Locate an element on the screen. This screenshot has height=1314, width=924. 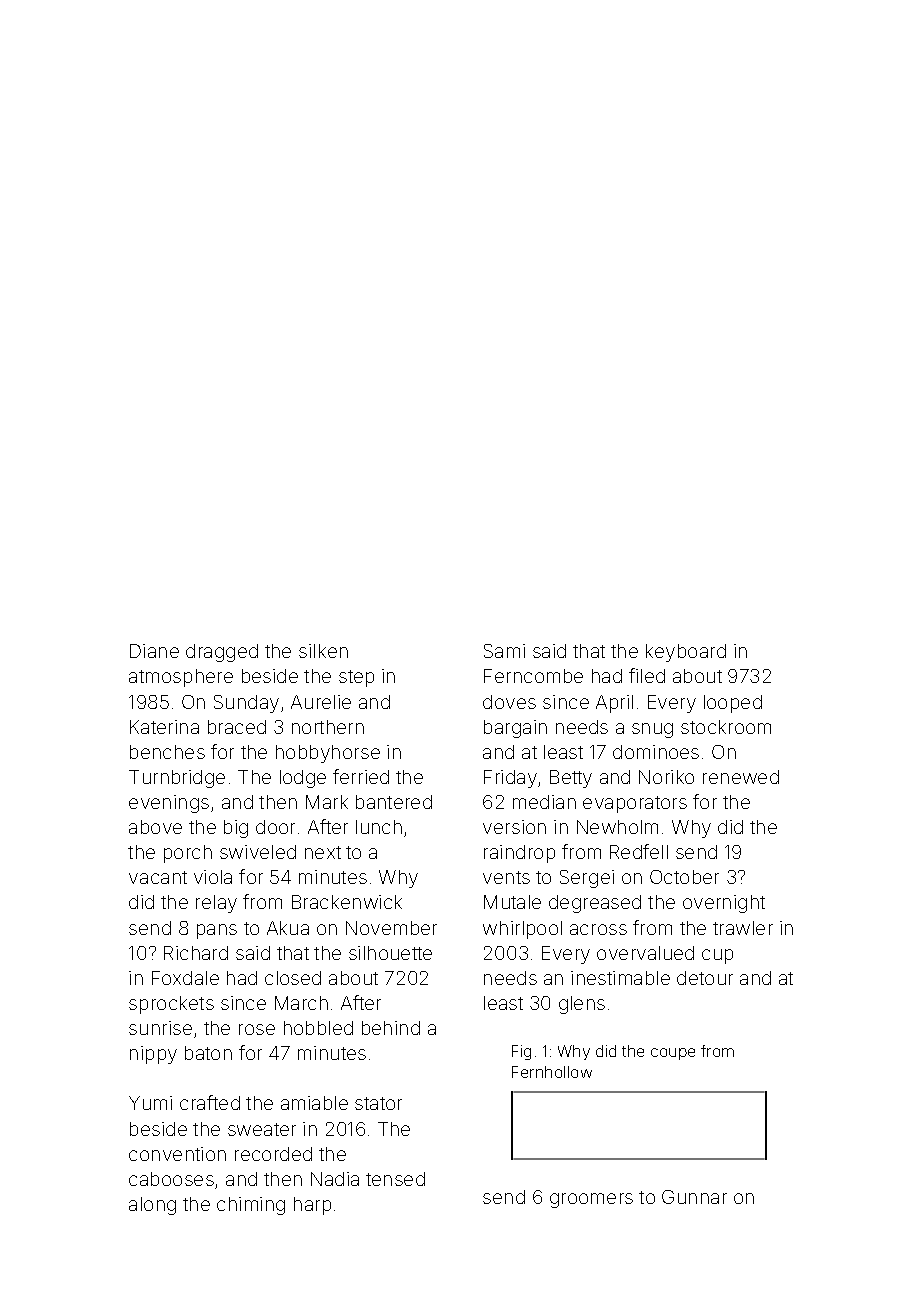
lodge is located at coordinates (303, 779).
